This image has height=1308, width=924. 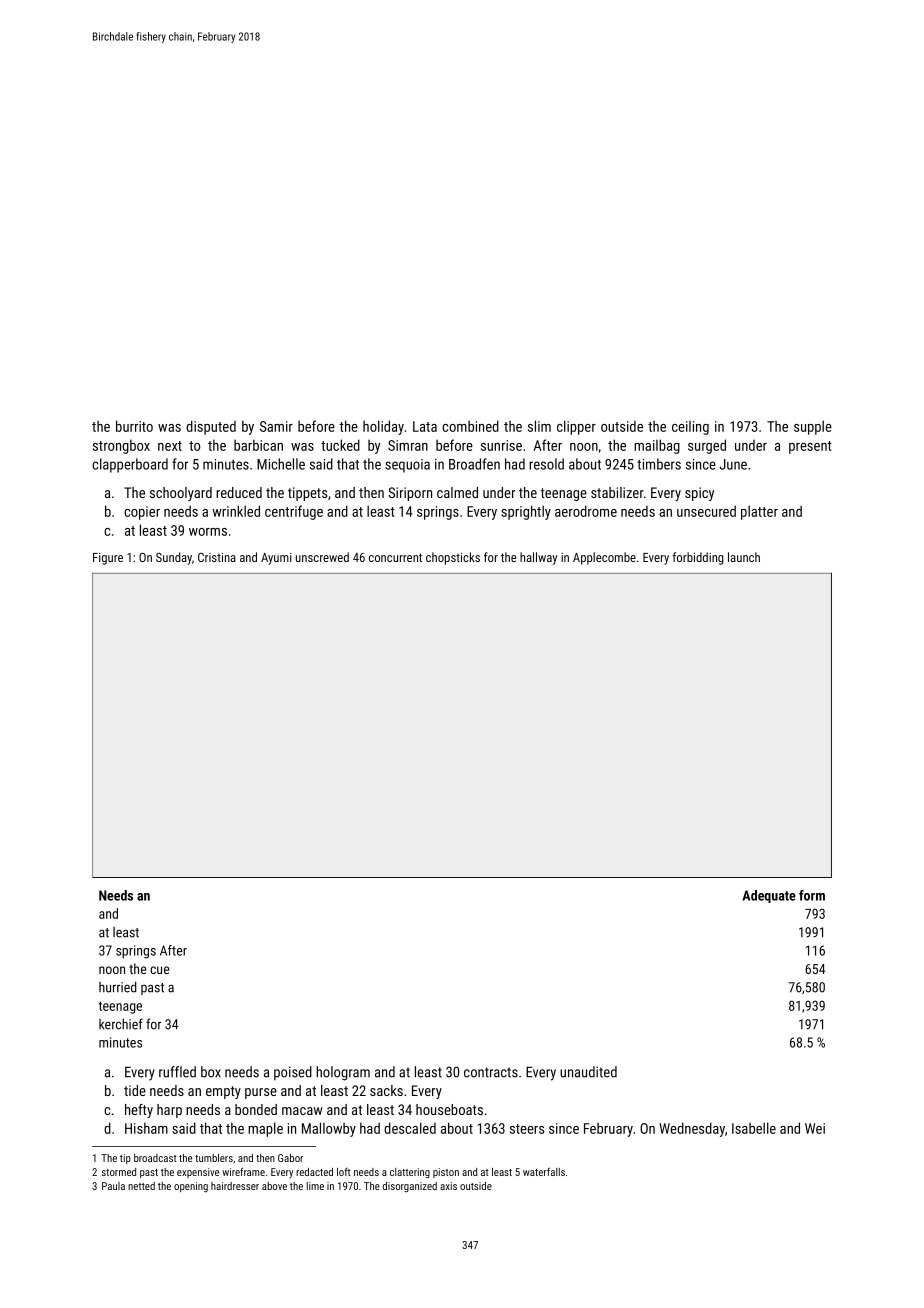 I want to click on launch, so click(x=744, y=557).
